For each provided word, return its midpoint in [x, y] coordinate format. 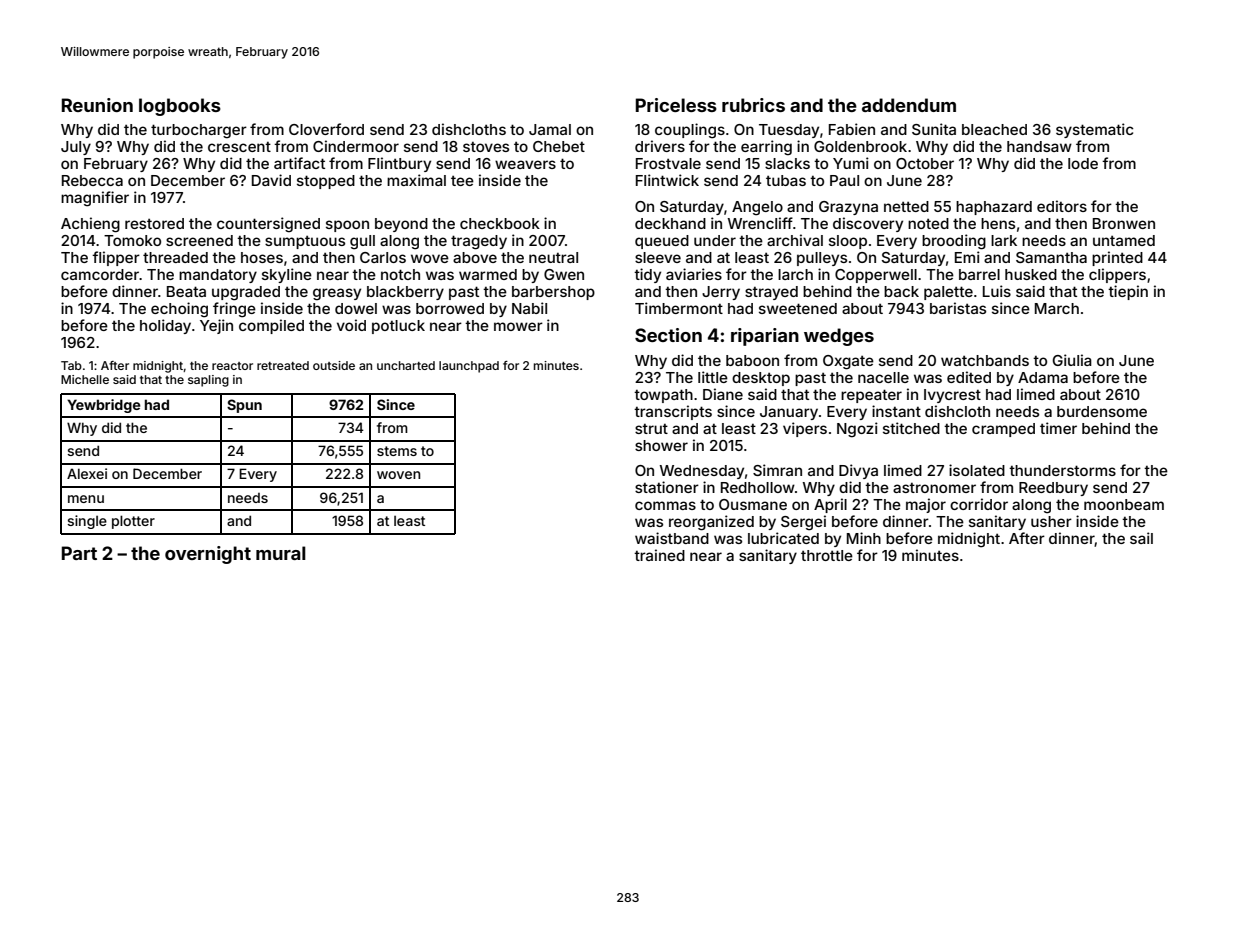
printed [1117, 258]
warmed [488, 274]
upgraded [246, 293]
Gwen [564, 274]
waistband [672, 538]
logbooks [180, 107]
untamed [1124, 240]
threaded [175, 257]
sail [1141, 538]
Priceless [676, 105]
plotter [133, 522]
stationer [667, 487]
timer [1058, 428]
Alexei [87, 473]
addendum [909, 105]
